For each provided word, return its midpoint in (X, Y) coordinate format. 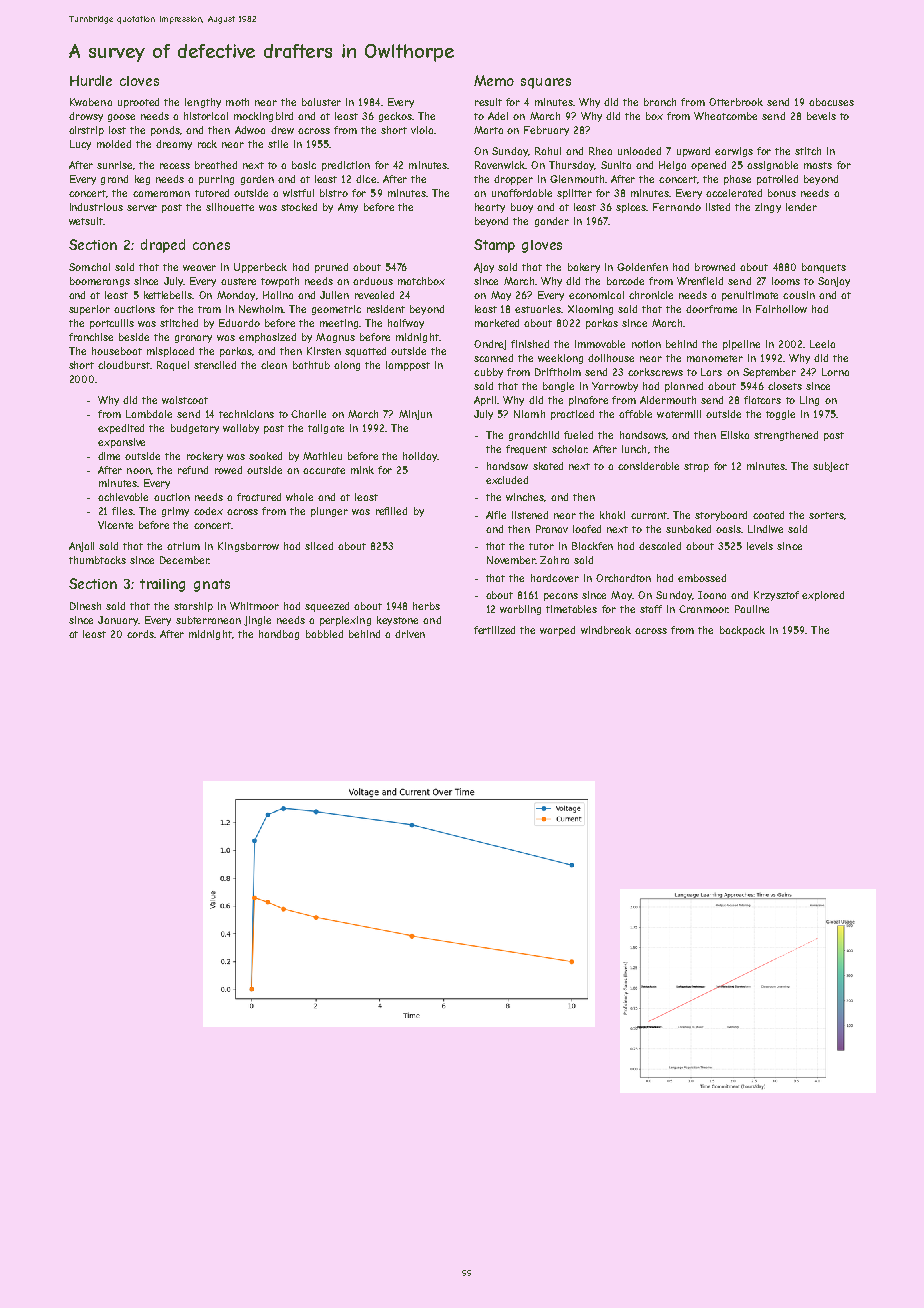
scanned (493, 358)
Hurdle (91, 80)
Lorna (835, 372)
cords (140, 634)
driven (410, 634)
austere (238, 281)
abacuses (831, 102)
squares (546, 83)
